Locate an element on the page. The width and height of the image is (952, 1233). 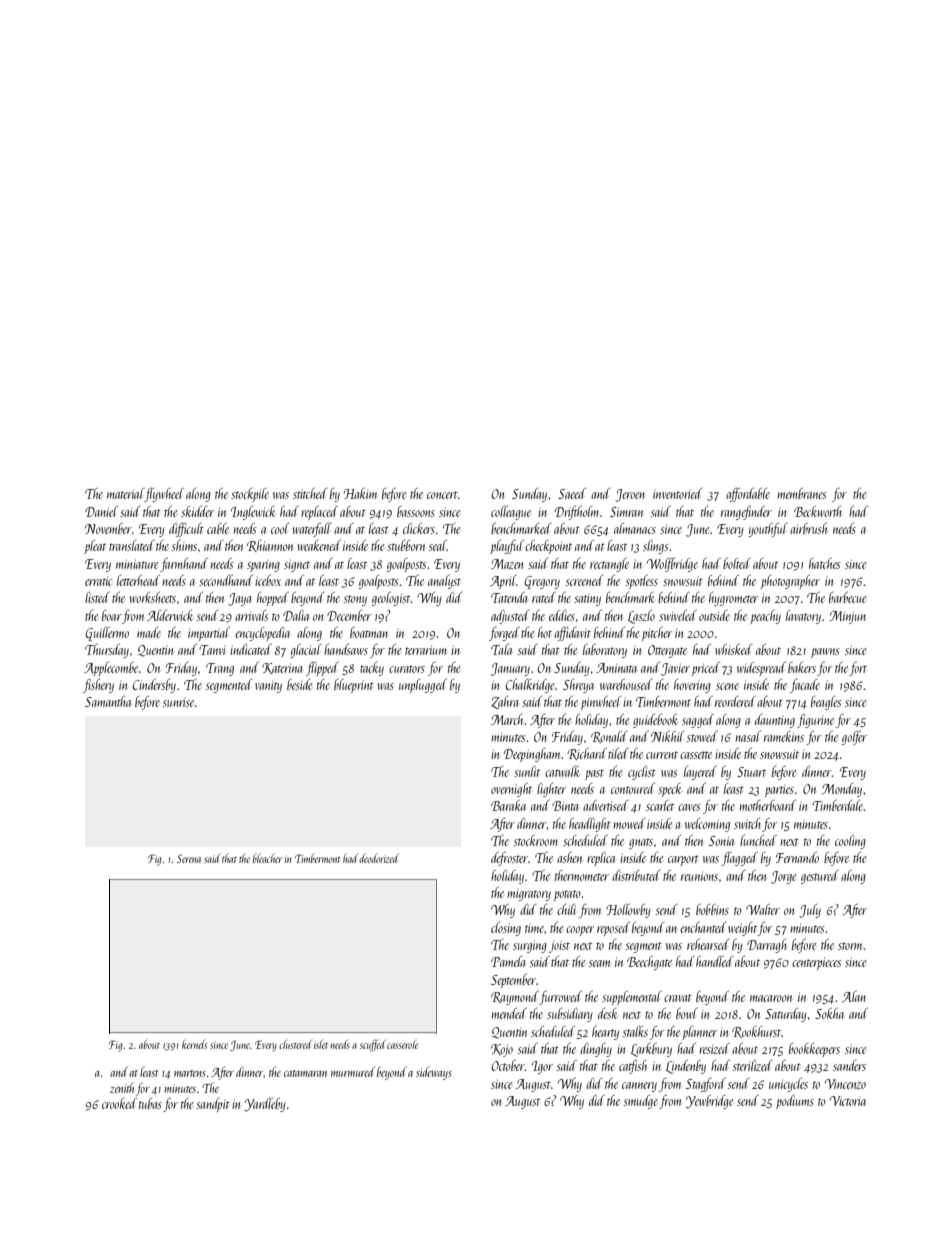
zenith is located at coordinates (122, 1087).
